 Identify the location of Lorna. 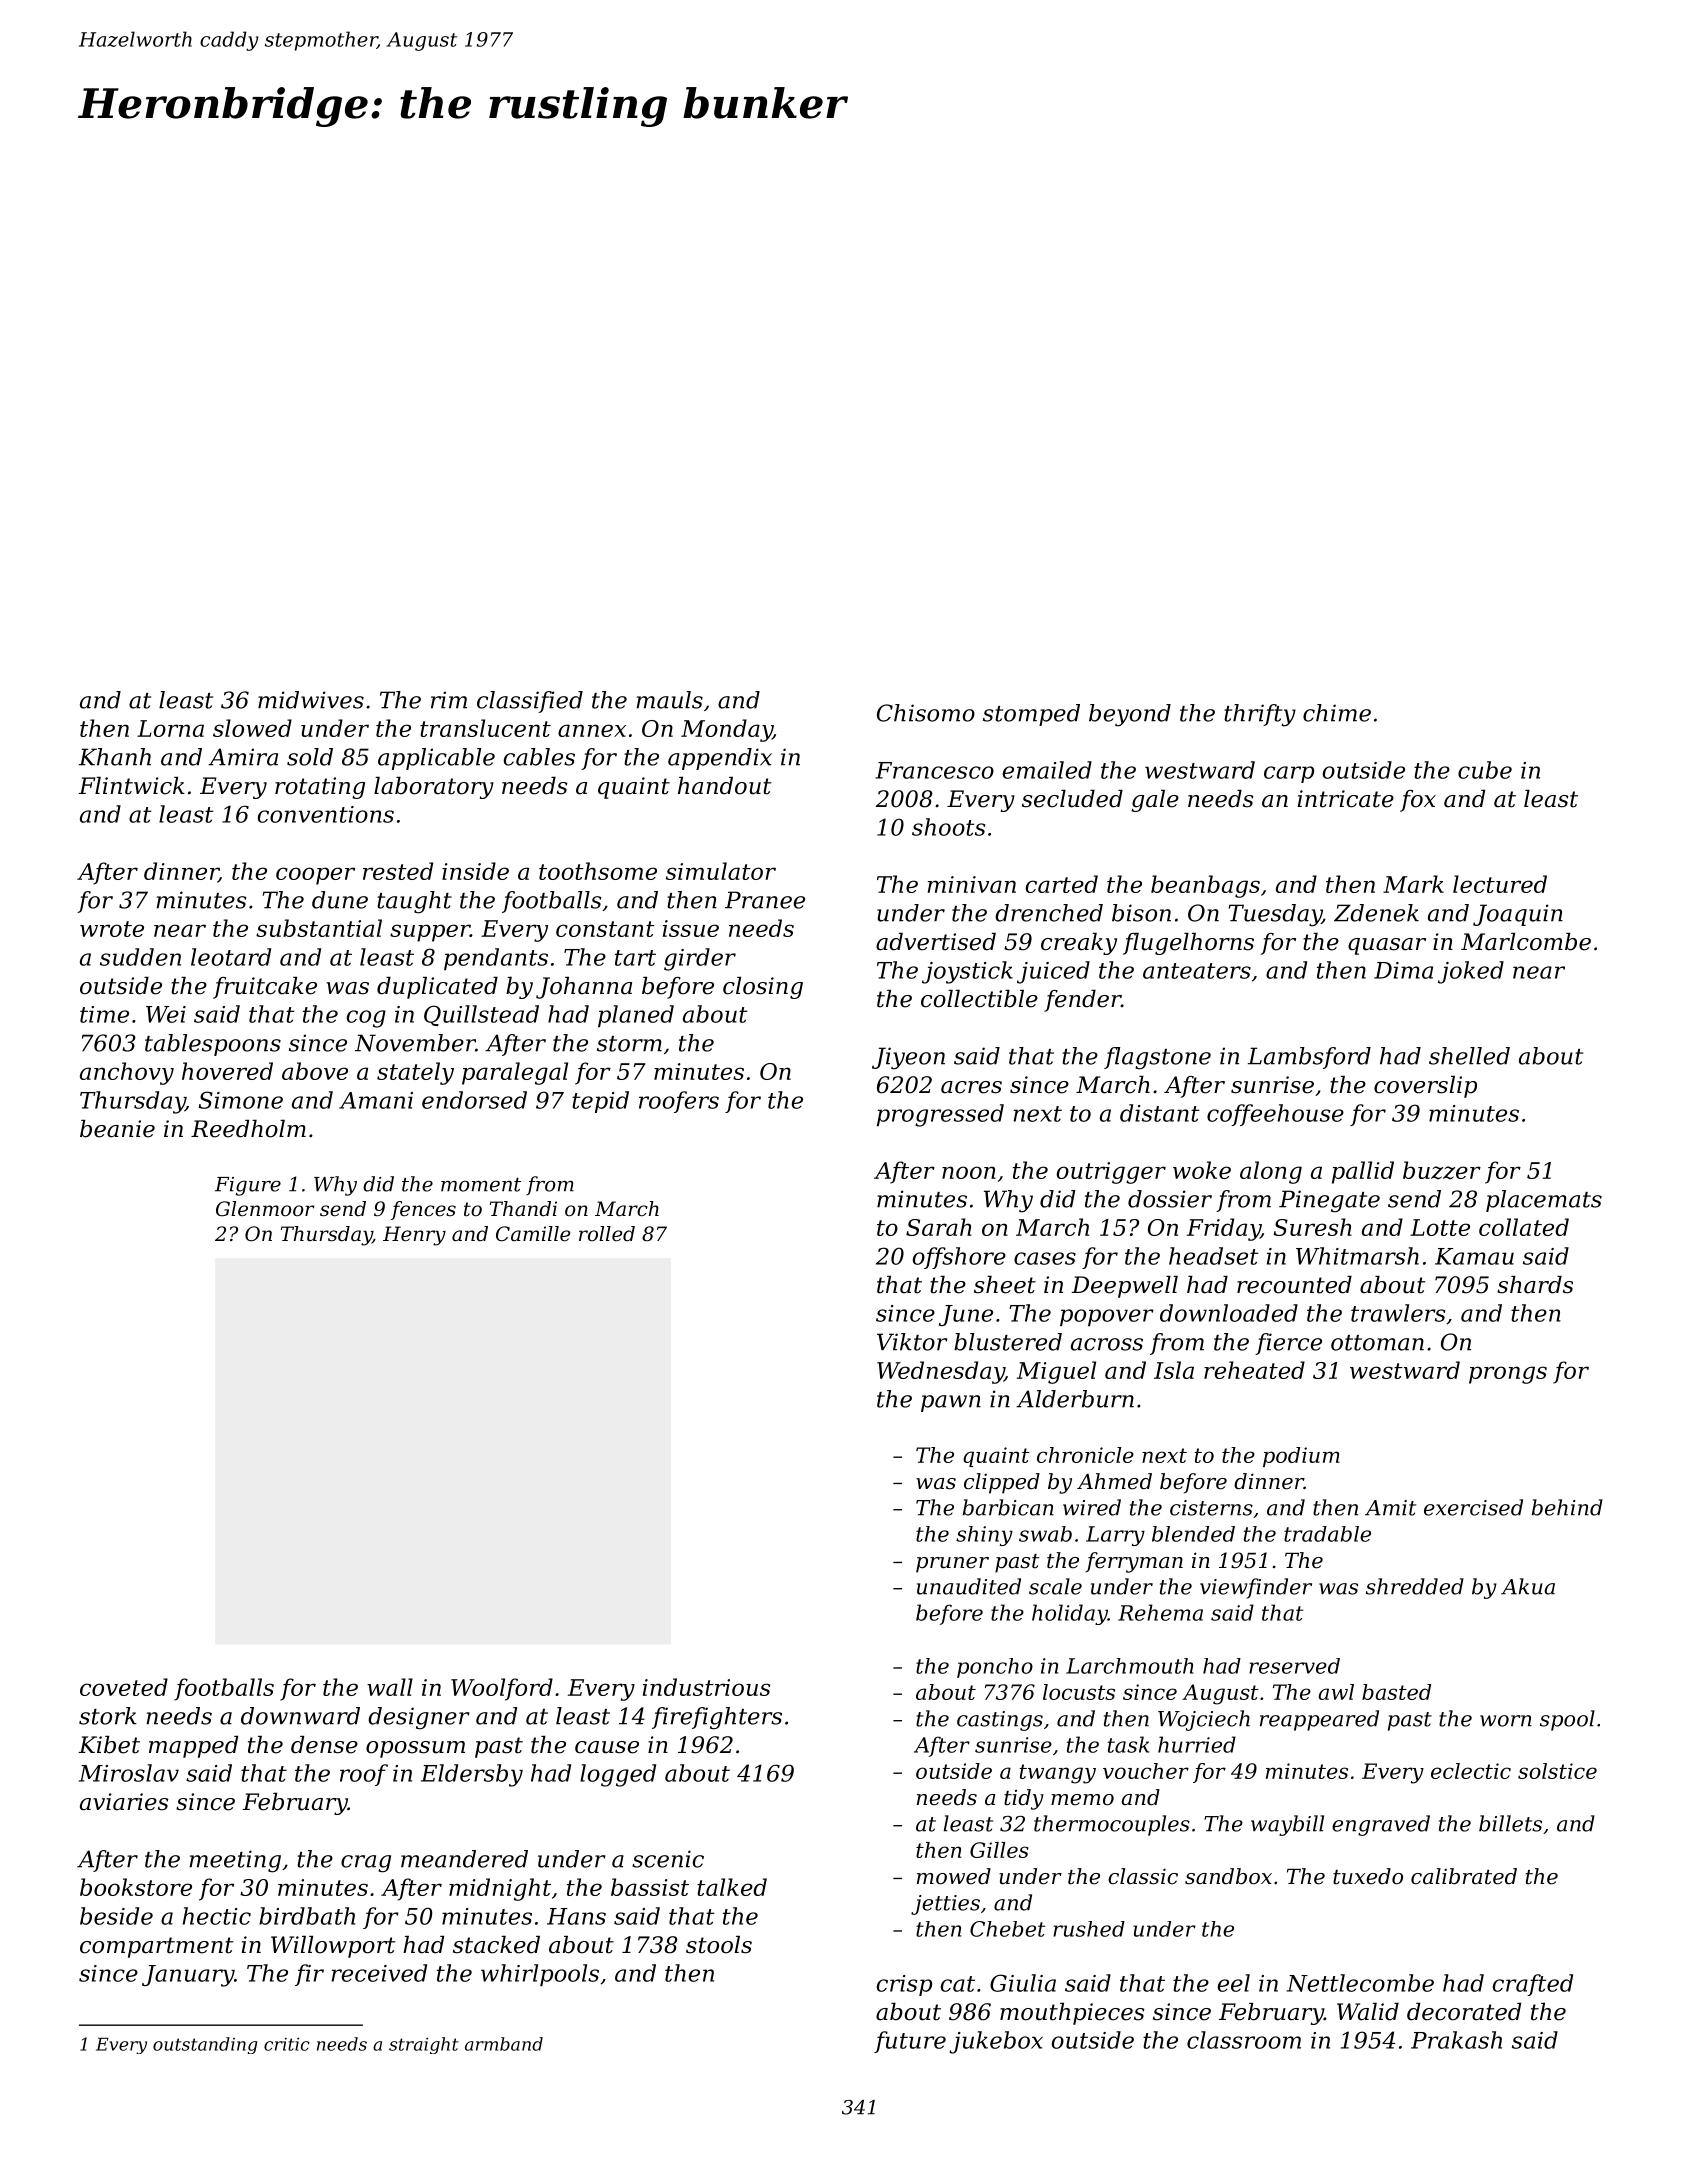
(170, 728).
